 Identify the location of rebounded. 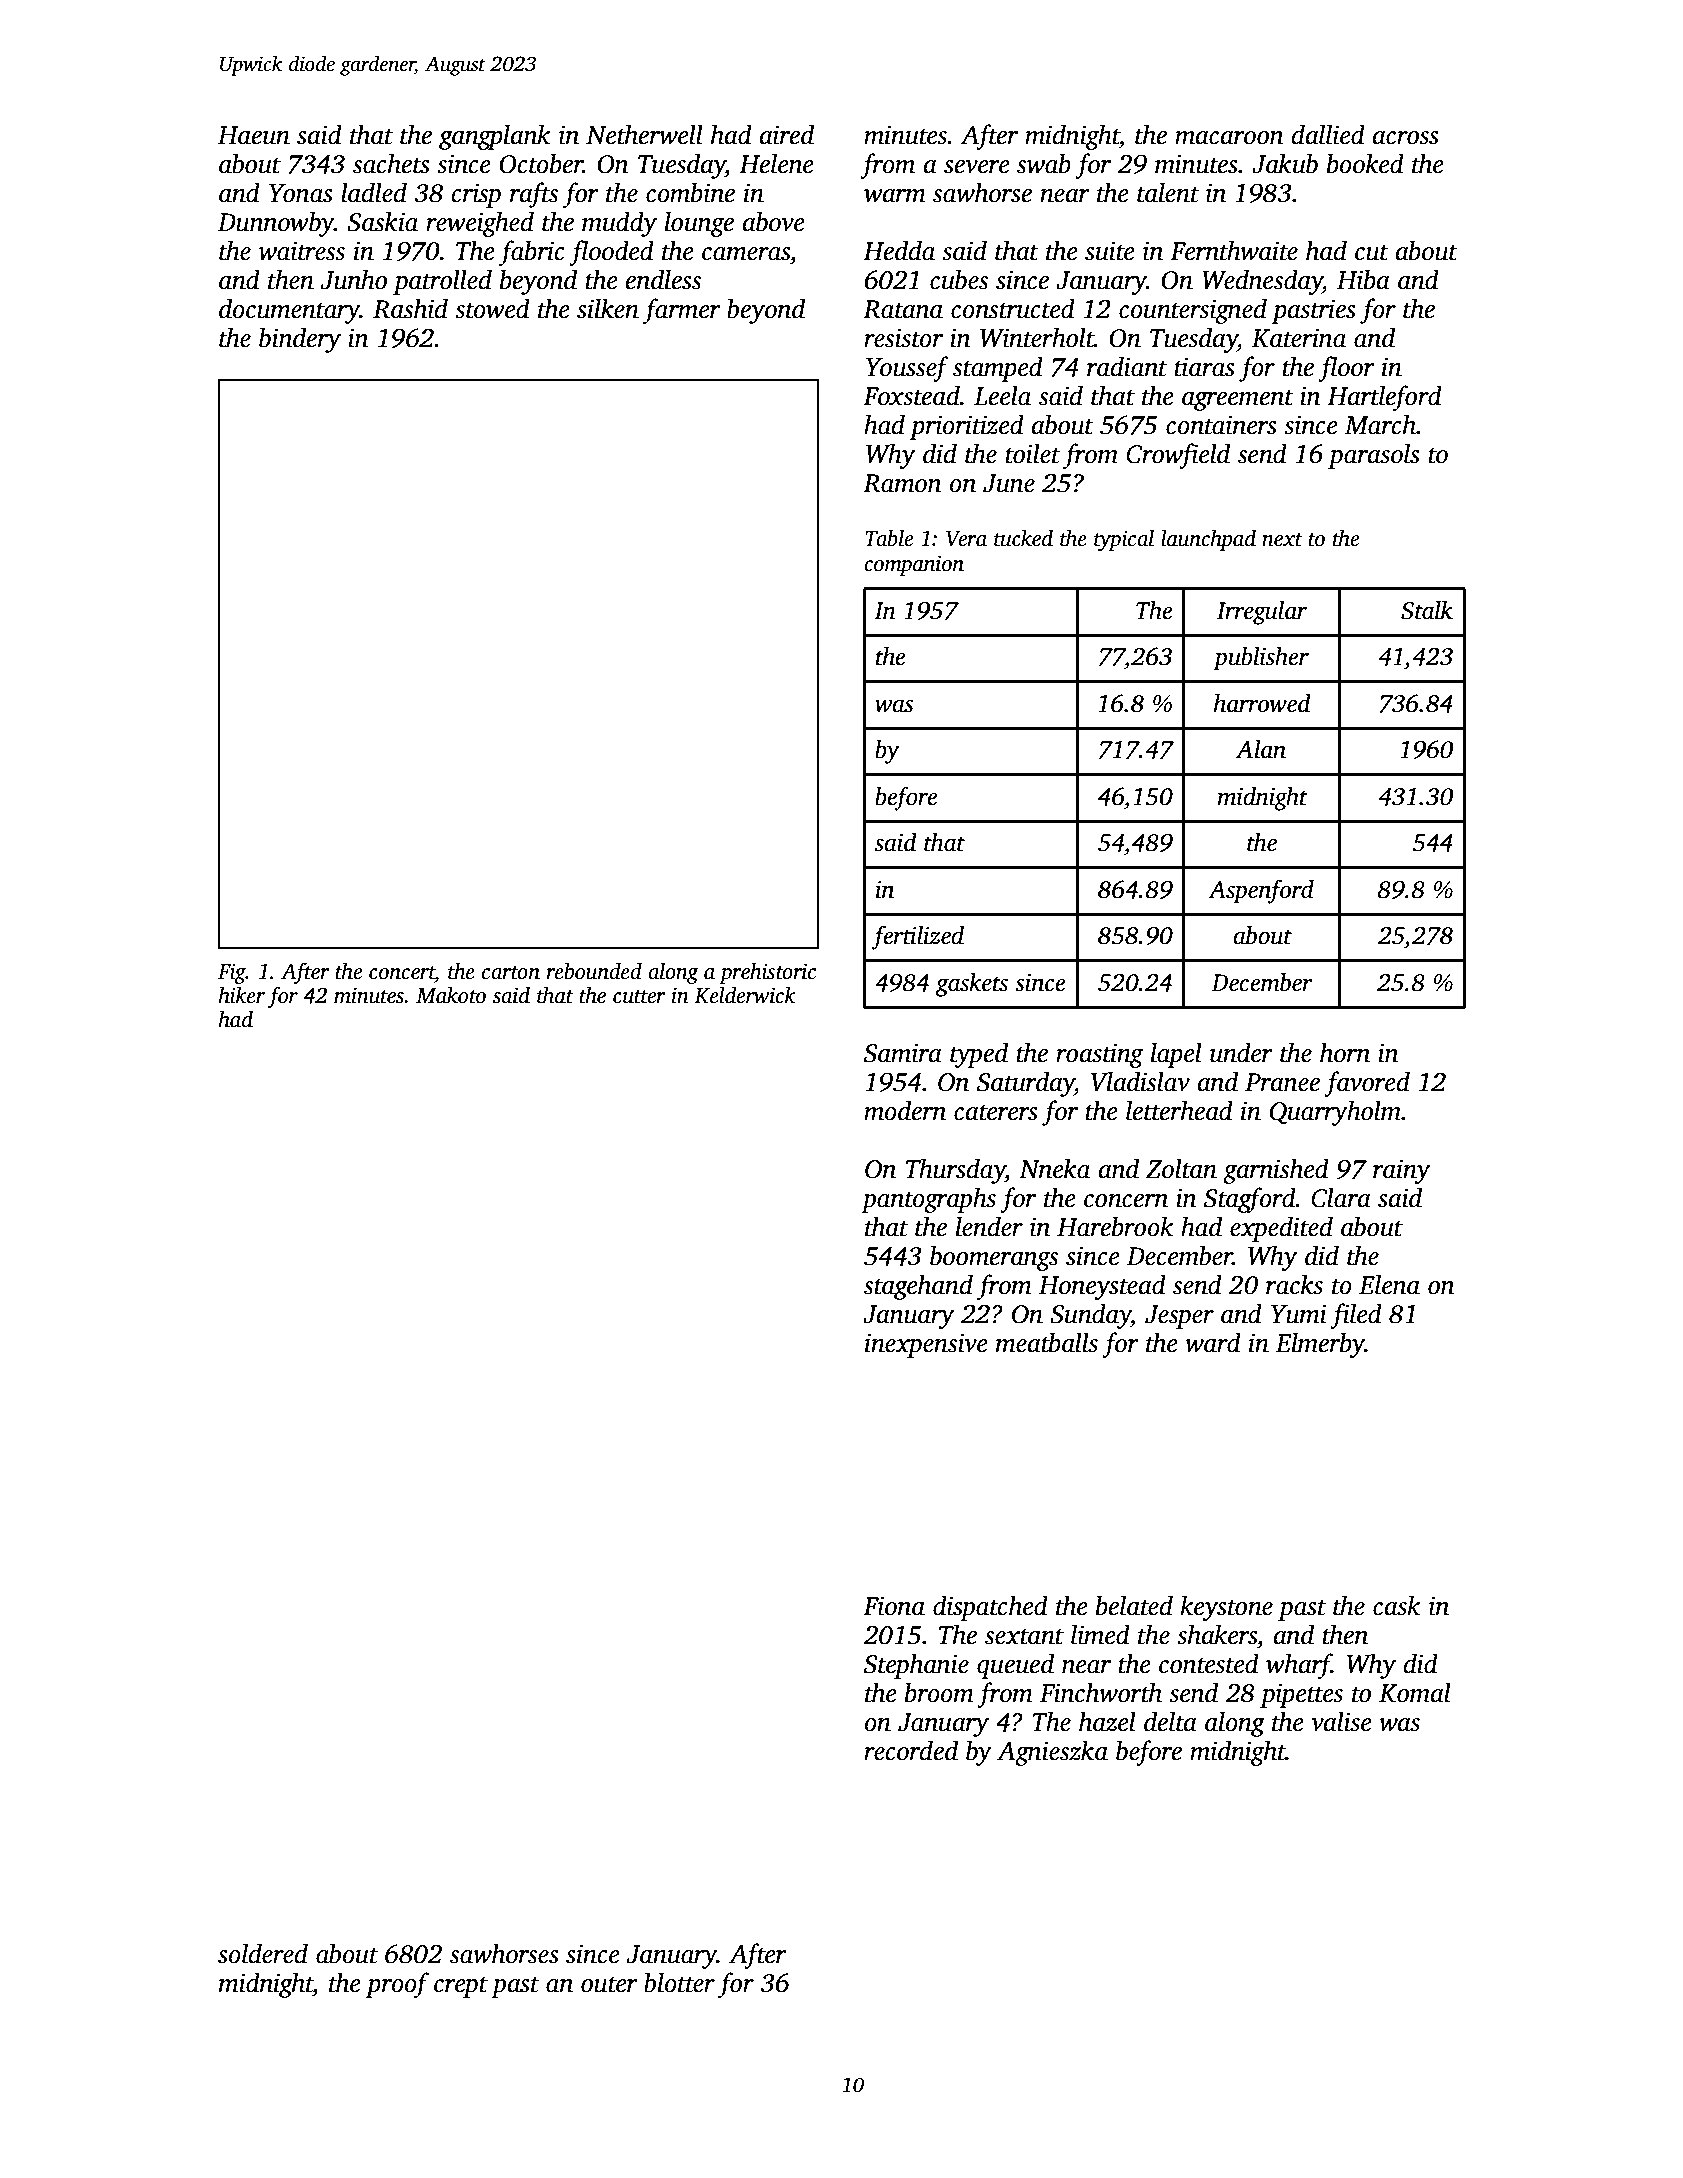
(594, 971).
